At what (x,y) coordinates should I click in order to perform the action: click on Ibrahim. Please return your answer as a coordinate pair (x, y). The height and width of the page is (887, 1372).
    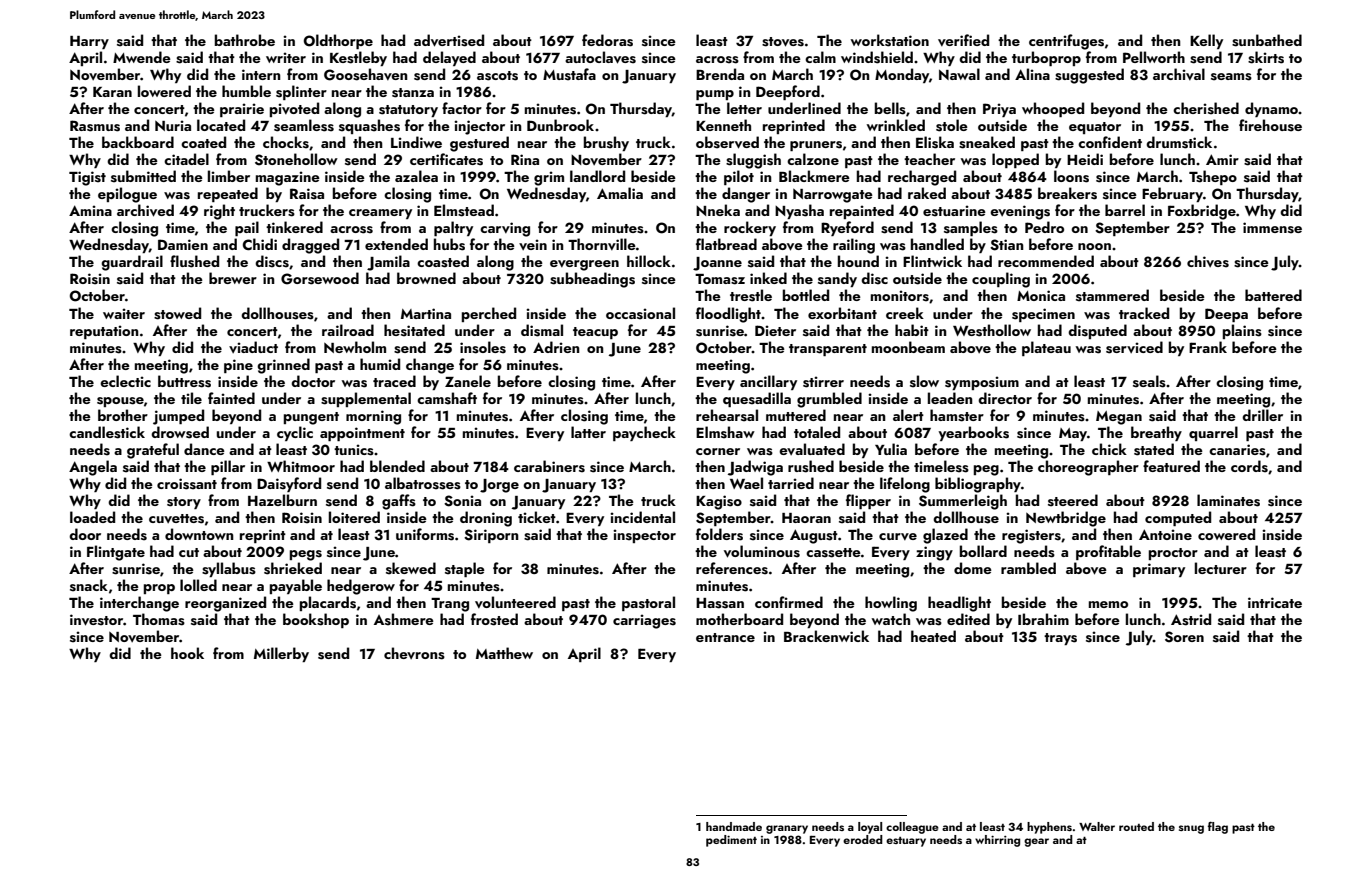
    Looking at the image, I should click on (1043, 619).
